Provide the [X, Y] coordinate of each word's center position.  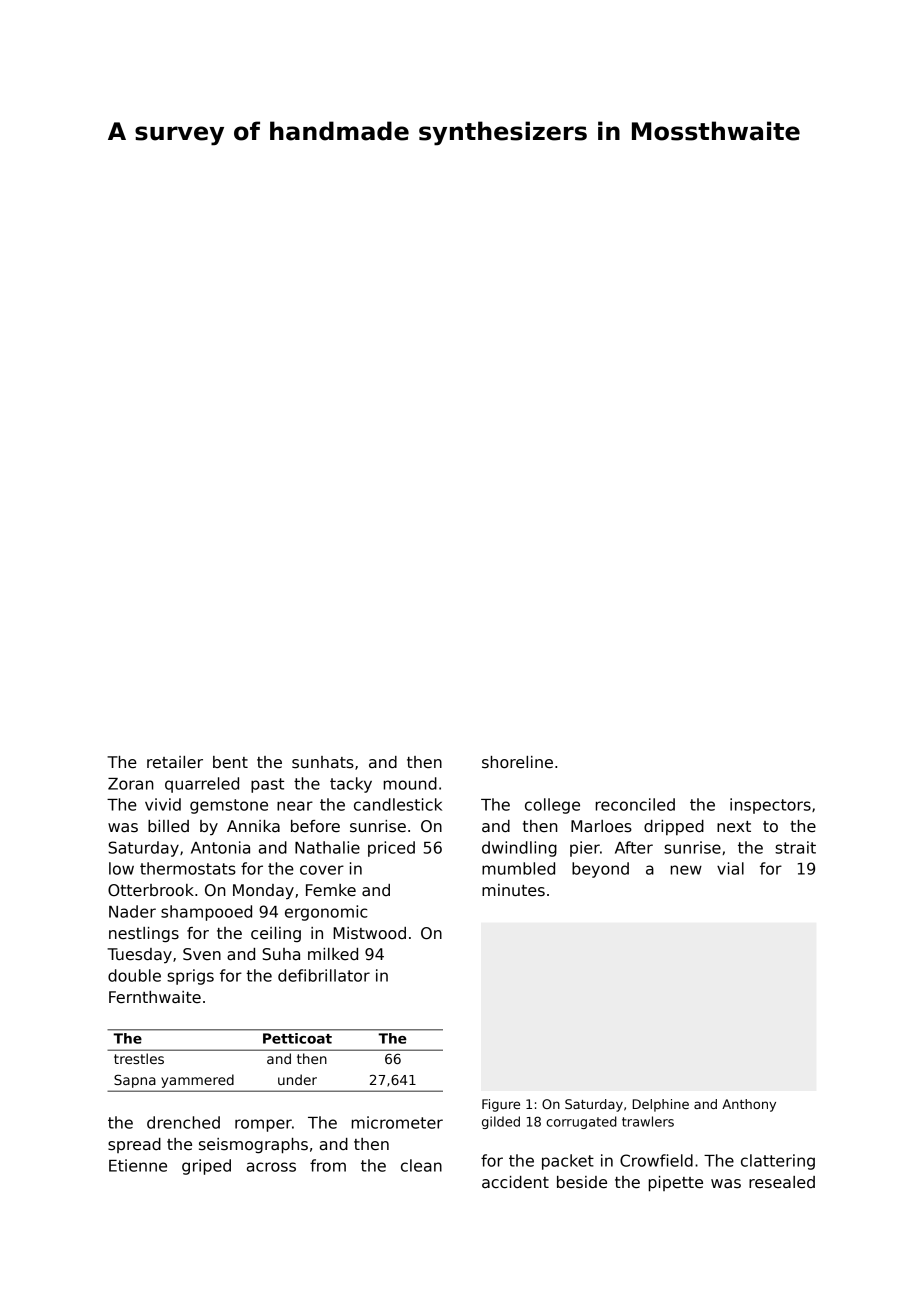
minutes [513, 890]
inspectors [770, 806]
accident [515, 1182]
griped [206, 1167]
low [121, 868]
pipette [676, 1184]
